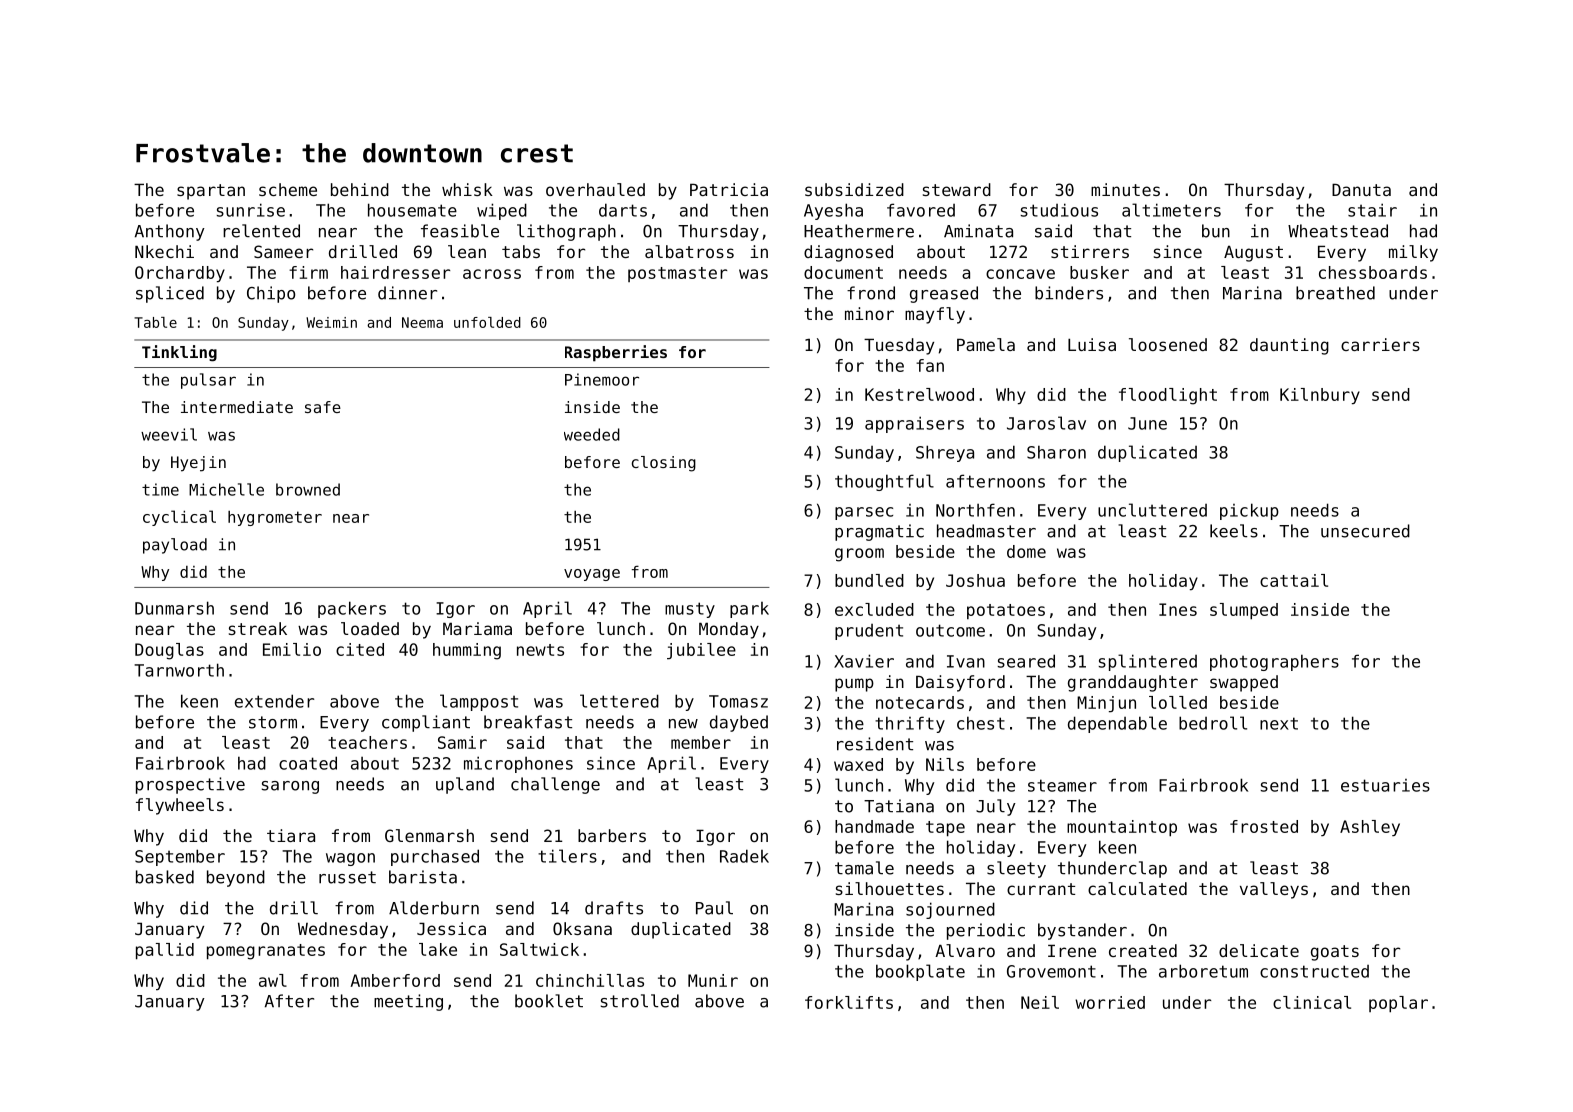 The image size is (1573, 1112). Describe the element at coordinates (957, 189) in the page. I see `steward` at that location.
